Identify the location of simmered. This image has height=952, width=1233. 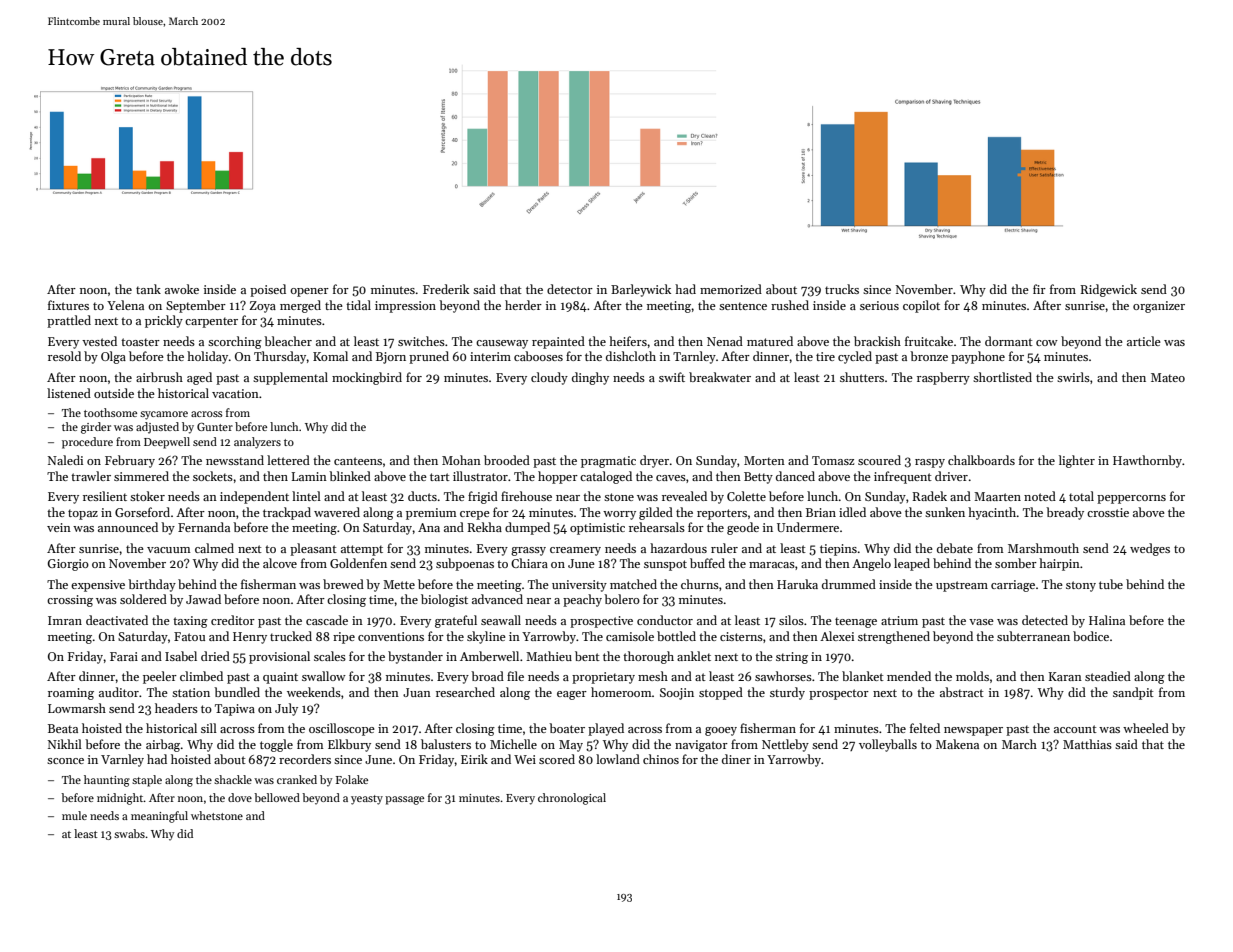
(141, 476).
